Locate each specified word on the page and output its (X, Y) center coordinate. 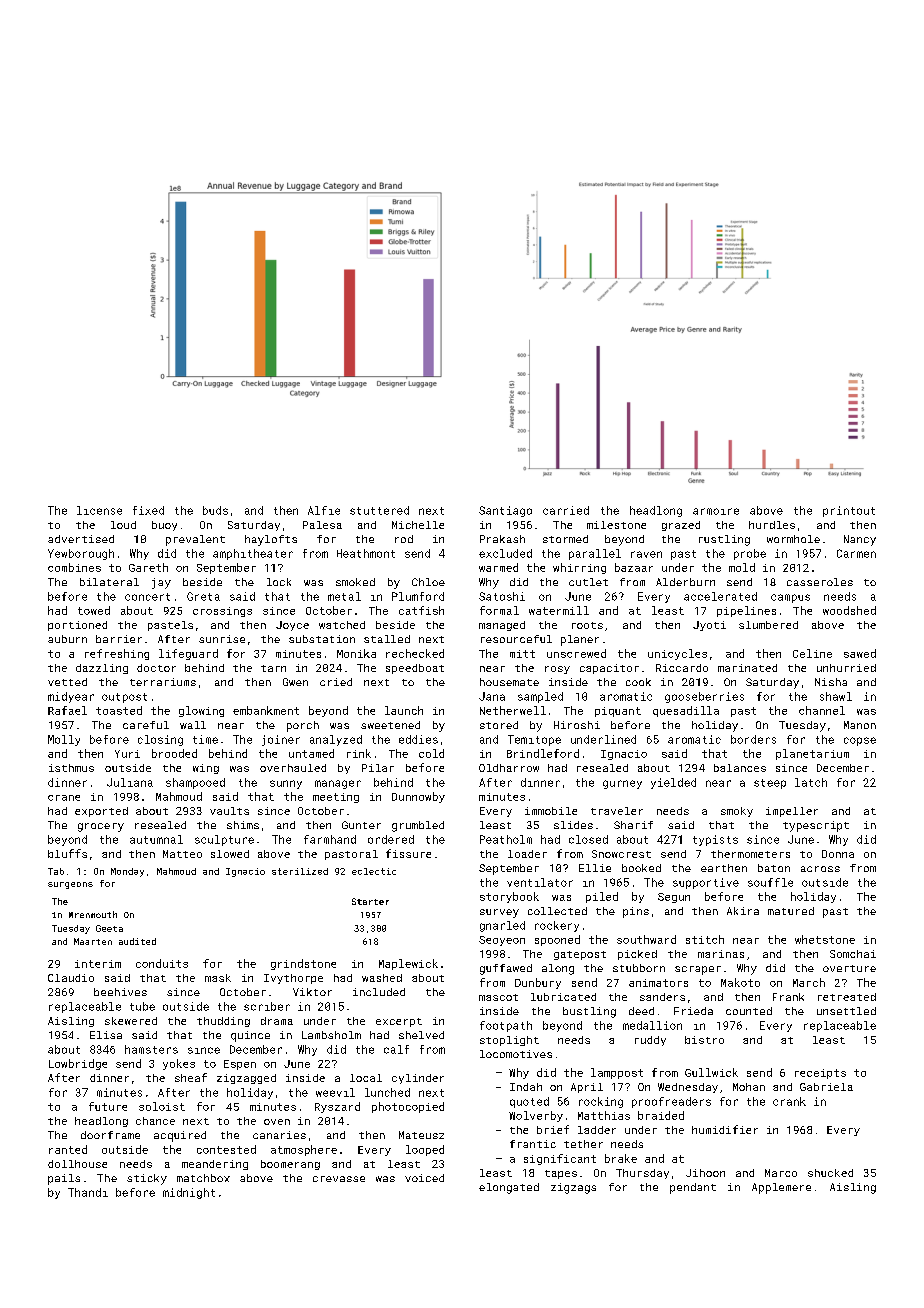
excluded (505, 553)
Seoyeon (502, 941)
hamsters (151, 1049)
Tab (56, 871)
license (99, 510)
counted (749, 1011)
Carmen (856, 553)
